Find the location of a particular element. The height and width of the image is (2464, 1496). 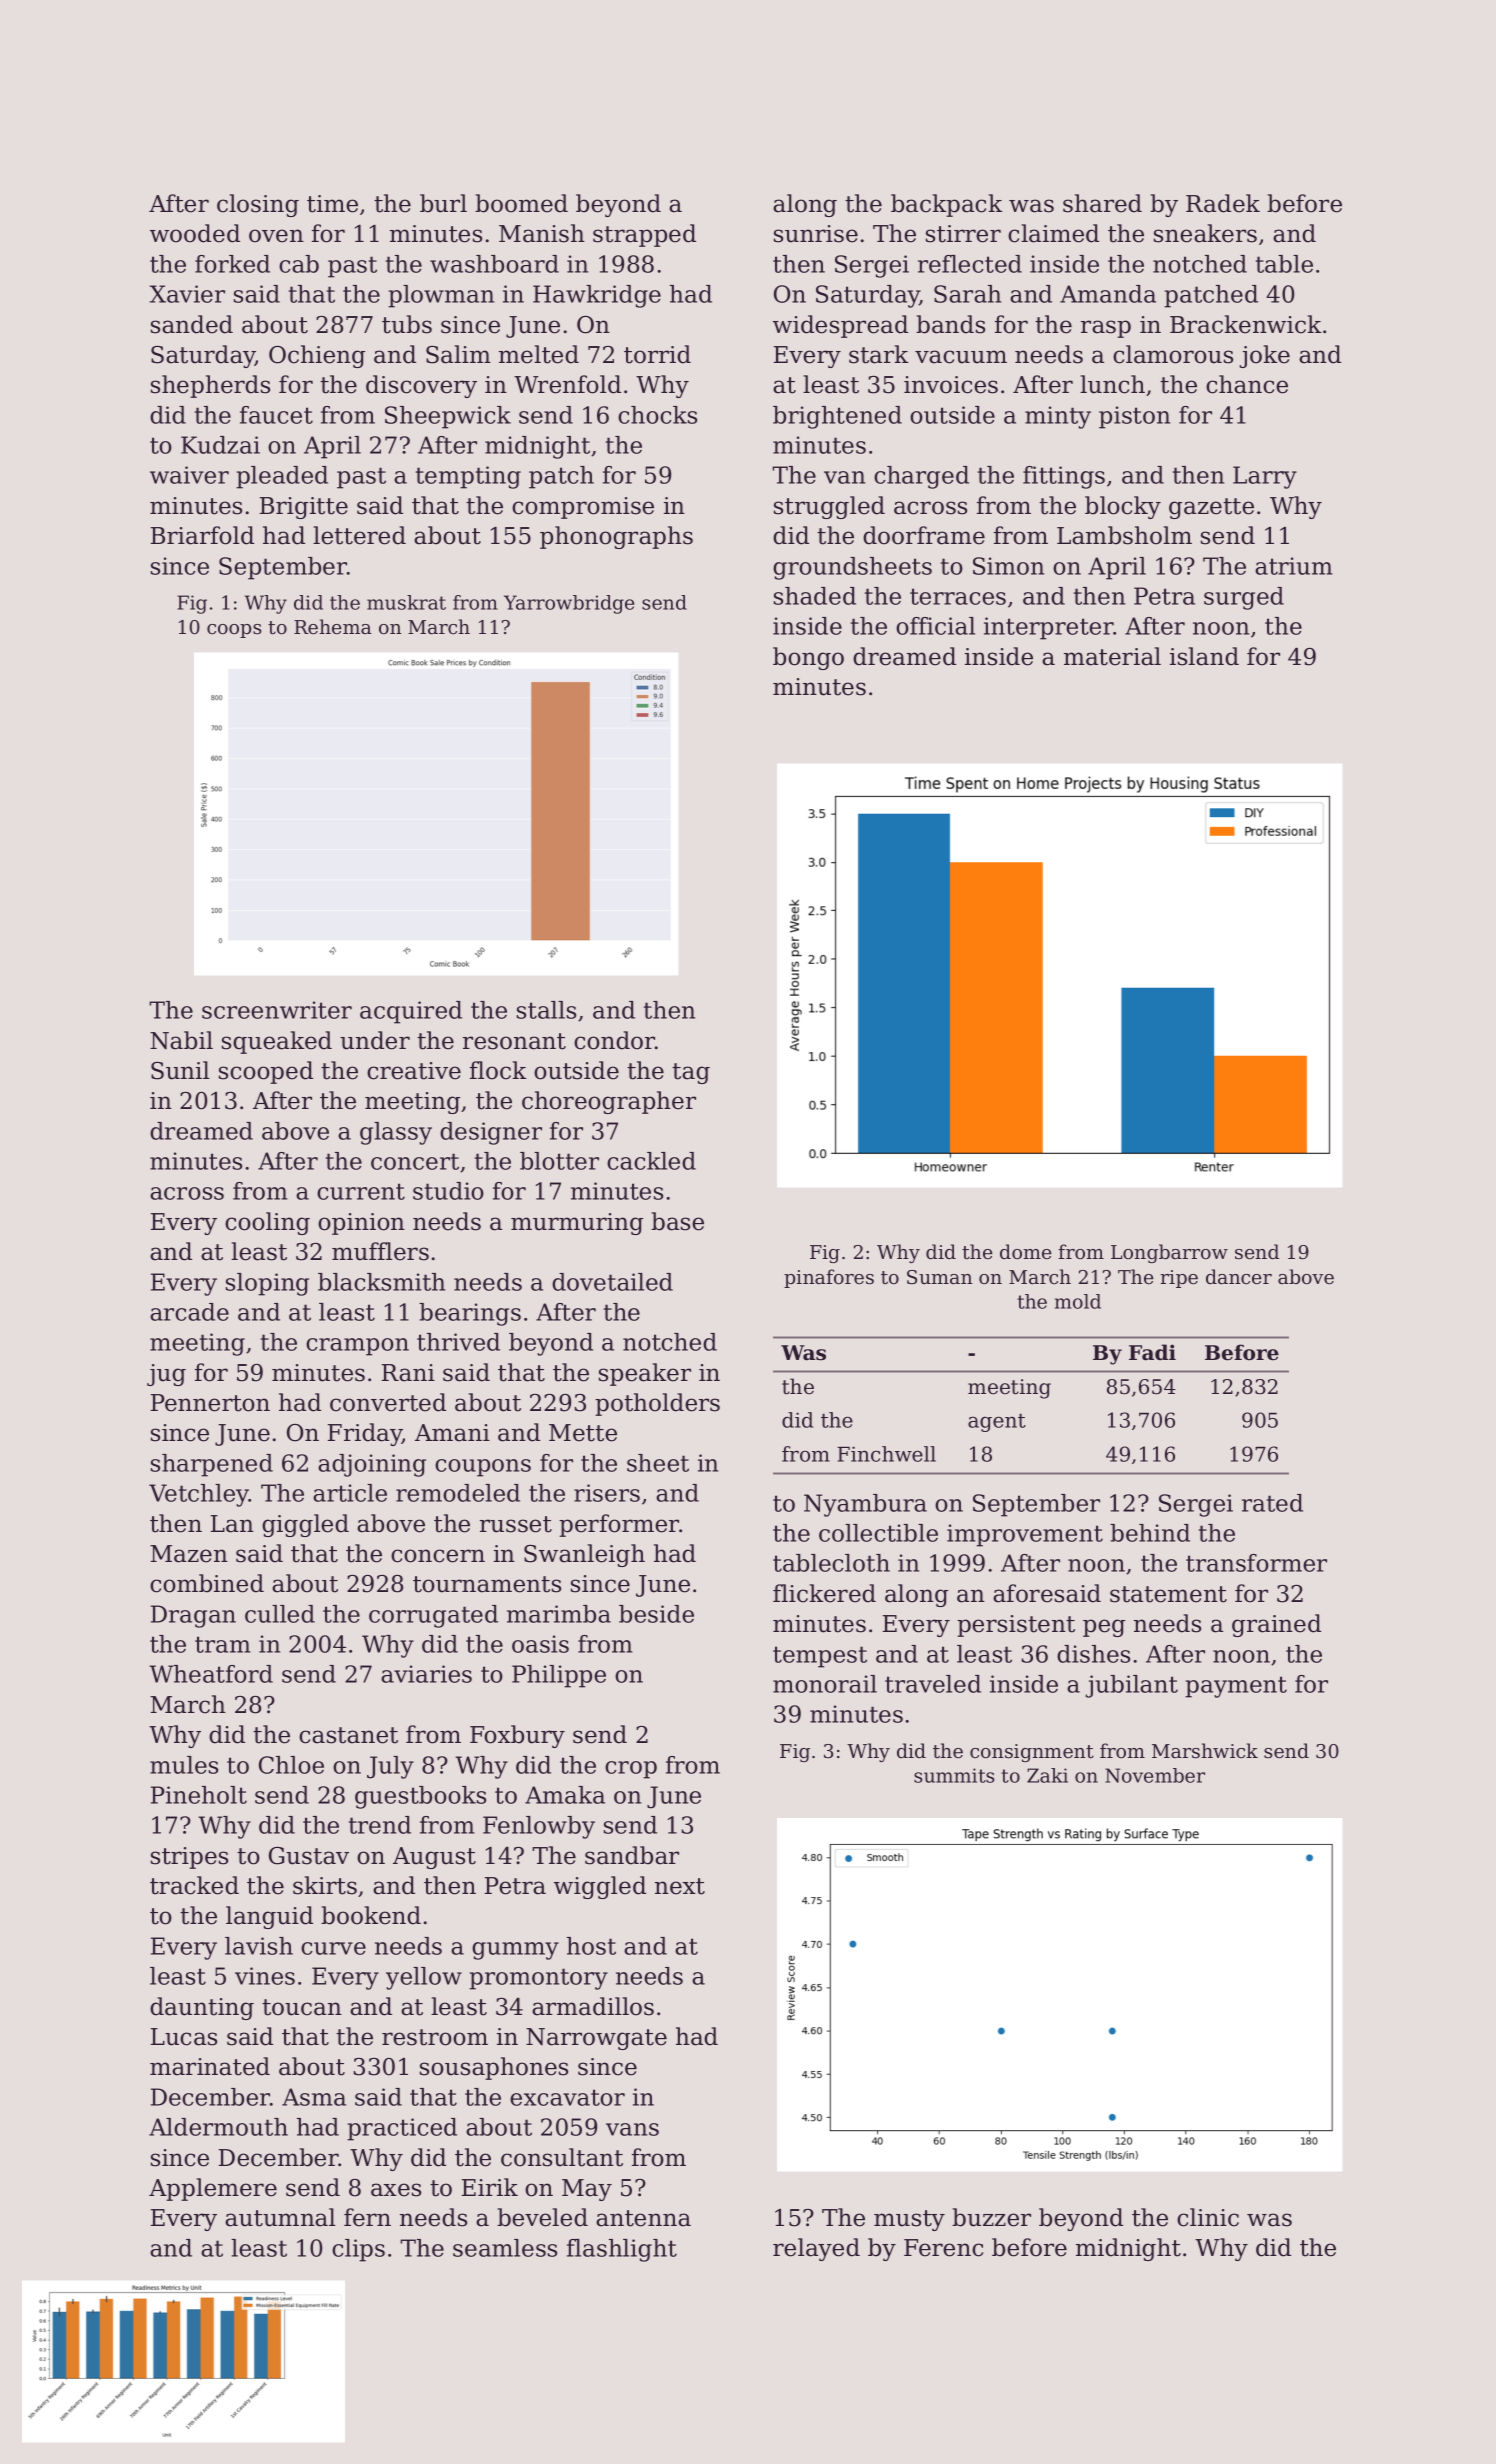

adjoining is located at coordinates (372, 1465).
